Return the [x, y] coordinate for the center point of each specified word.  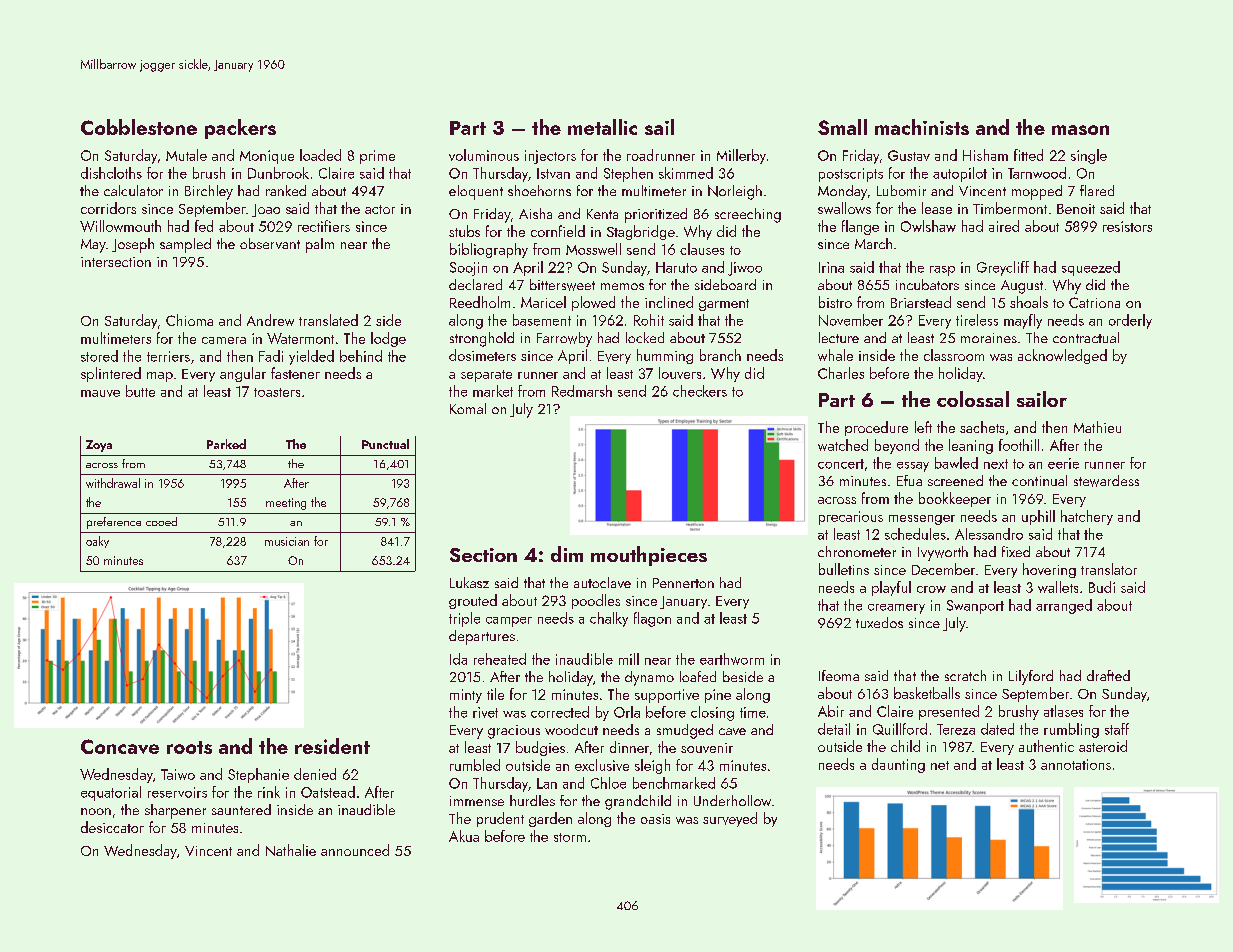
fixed [1016, 551]
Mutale [186, 155]
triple [464, 619]
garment [724, 305]
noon [96, 811]
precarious [851, 518]
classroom [954, 355]
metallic [602, 127]
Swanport [975, 607]
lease [937, 208]
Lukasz [469, 582]
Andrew [270, 320]
